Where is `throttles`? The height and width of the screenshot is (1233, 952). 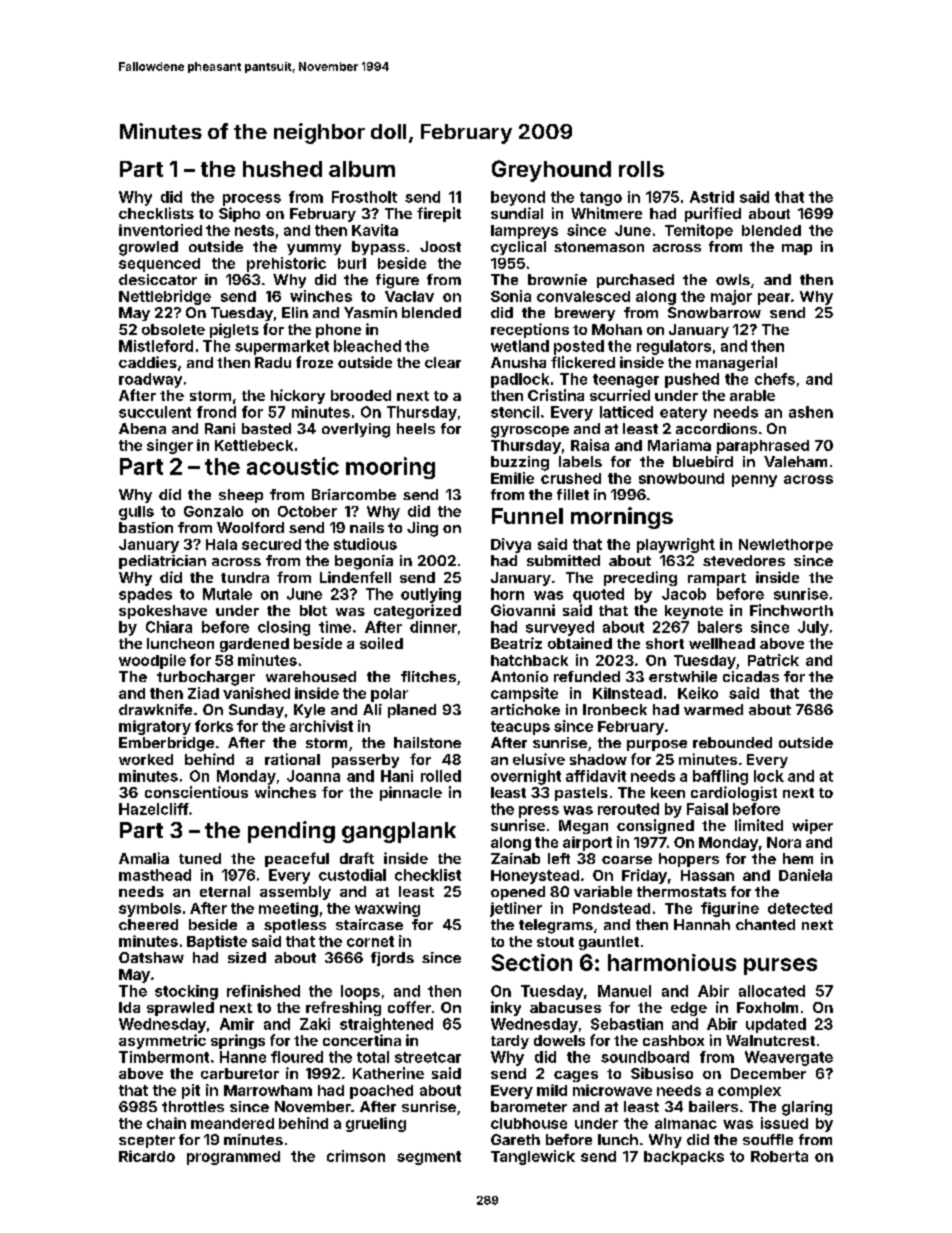 throttles is located at coordinates (193, 1106).
